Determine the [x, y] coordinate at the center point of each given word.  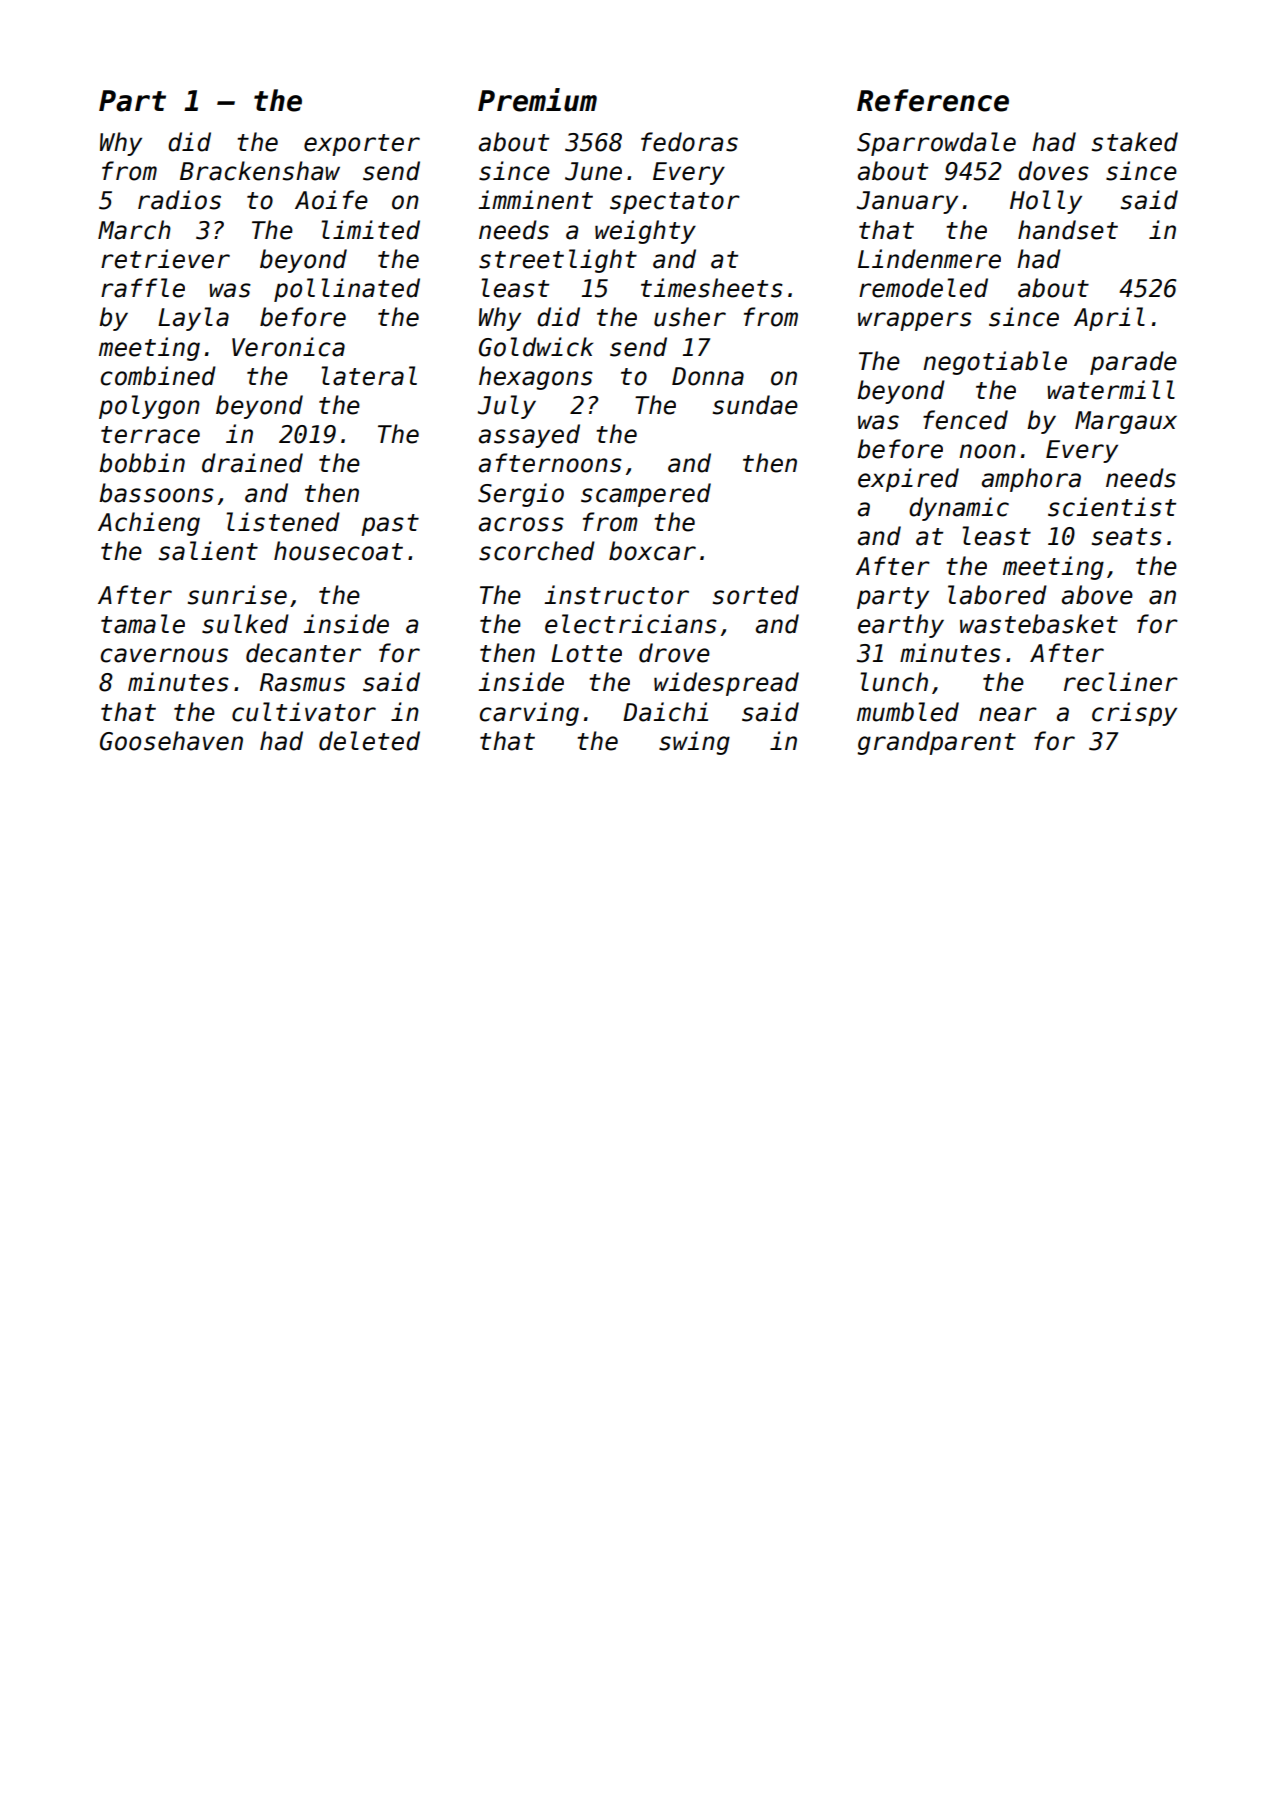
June [593, 171]
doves [1053, 171]
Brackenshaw [260, 171]
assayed [529, 436]
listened [283, 522]
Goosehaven [171, 741]
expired [908, 480]
